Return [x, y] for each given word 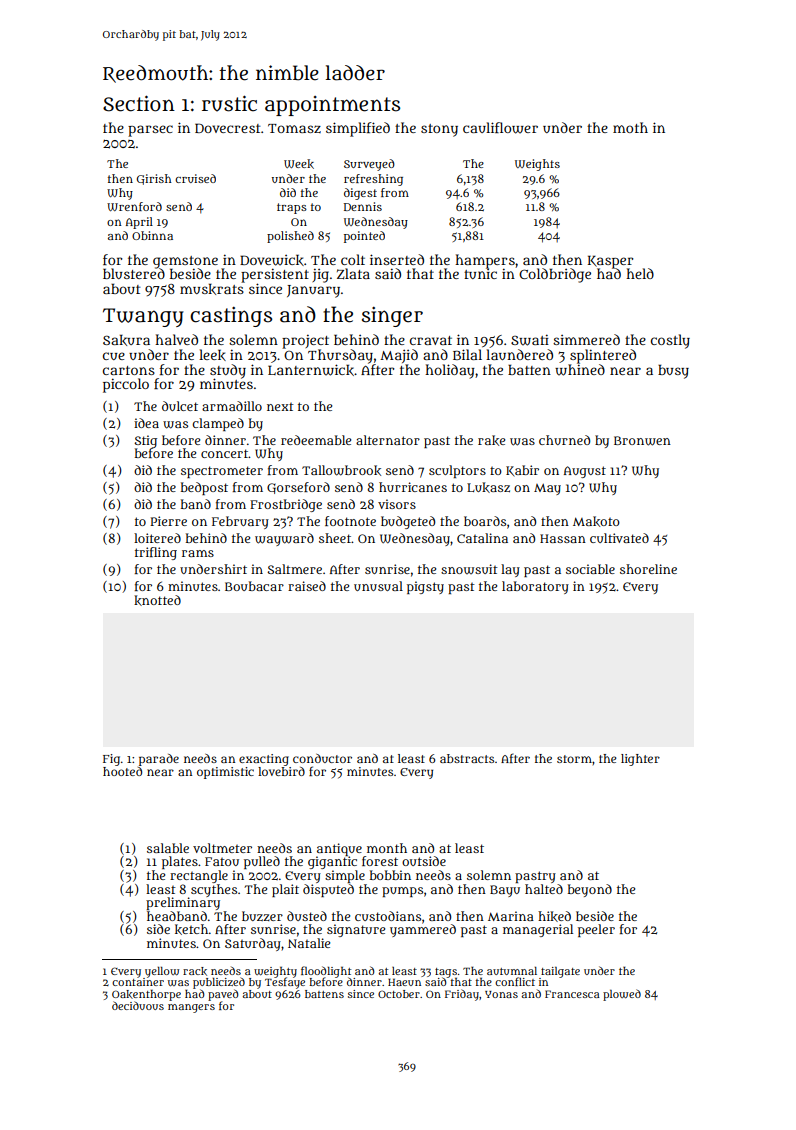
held [640, 273]
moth [630, 127]
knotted [157, 600]
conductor [322, 758]
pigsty [425, 587]
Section [139, 103]
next [280, 407]
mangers [191, 1008]
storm [574, 759]
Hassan [563, 538]
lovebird [281, 771]
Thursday [340, 356]
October [399, 994]
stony [439, 130]
